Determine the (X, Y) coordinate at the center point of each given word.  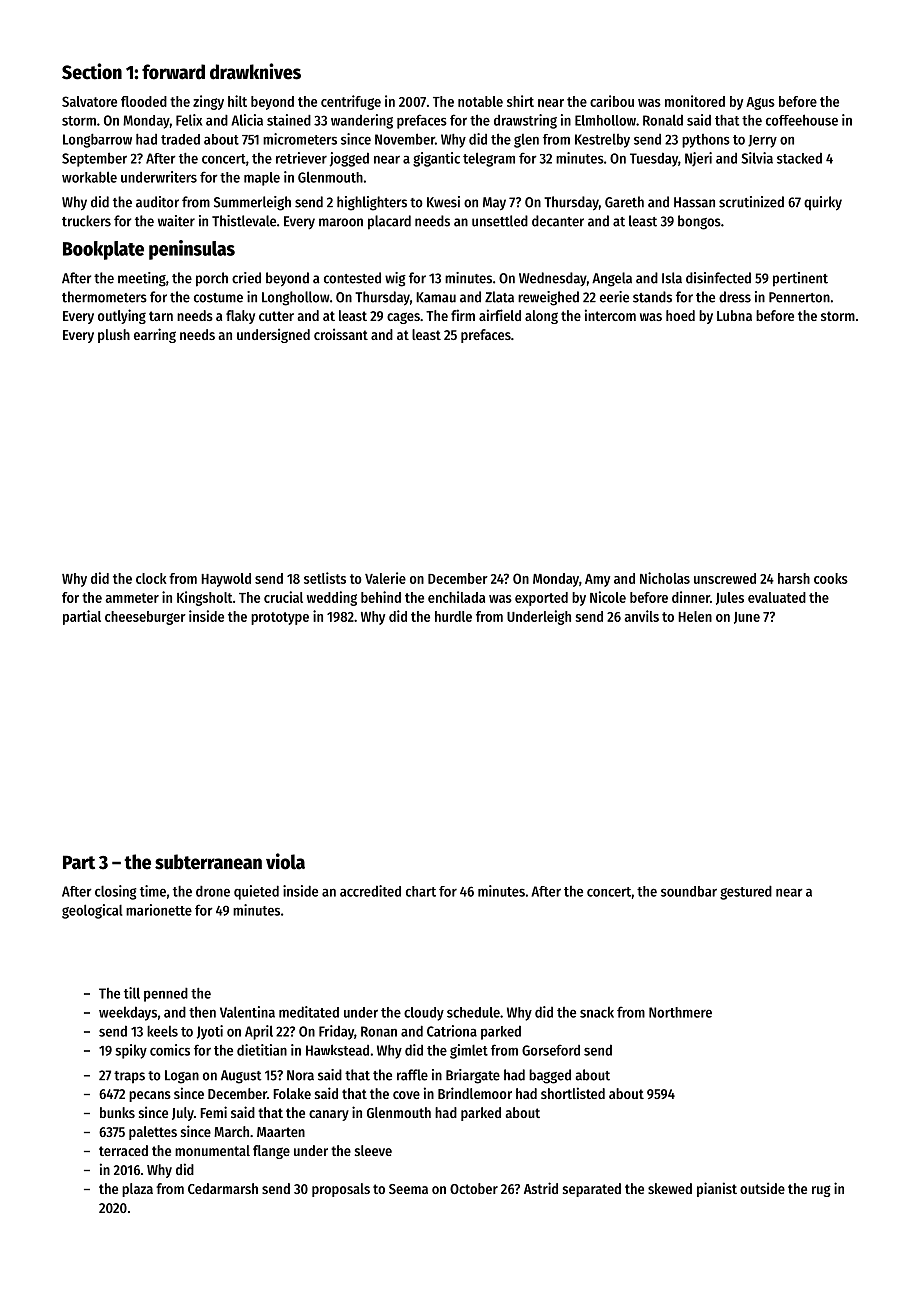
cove (406, 1095)
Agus (760, 103)
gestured (746, 893)
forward (173, 72)
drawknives (255, 71)
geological (92, 911)
